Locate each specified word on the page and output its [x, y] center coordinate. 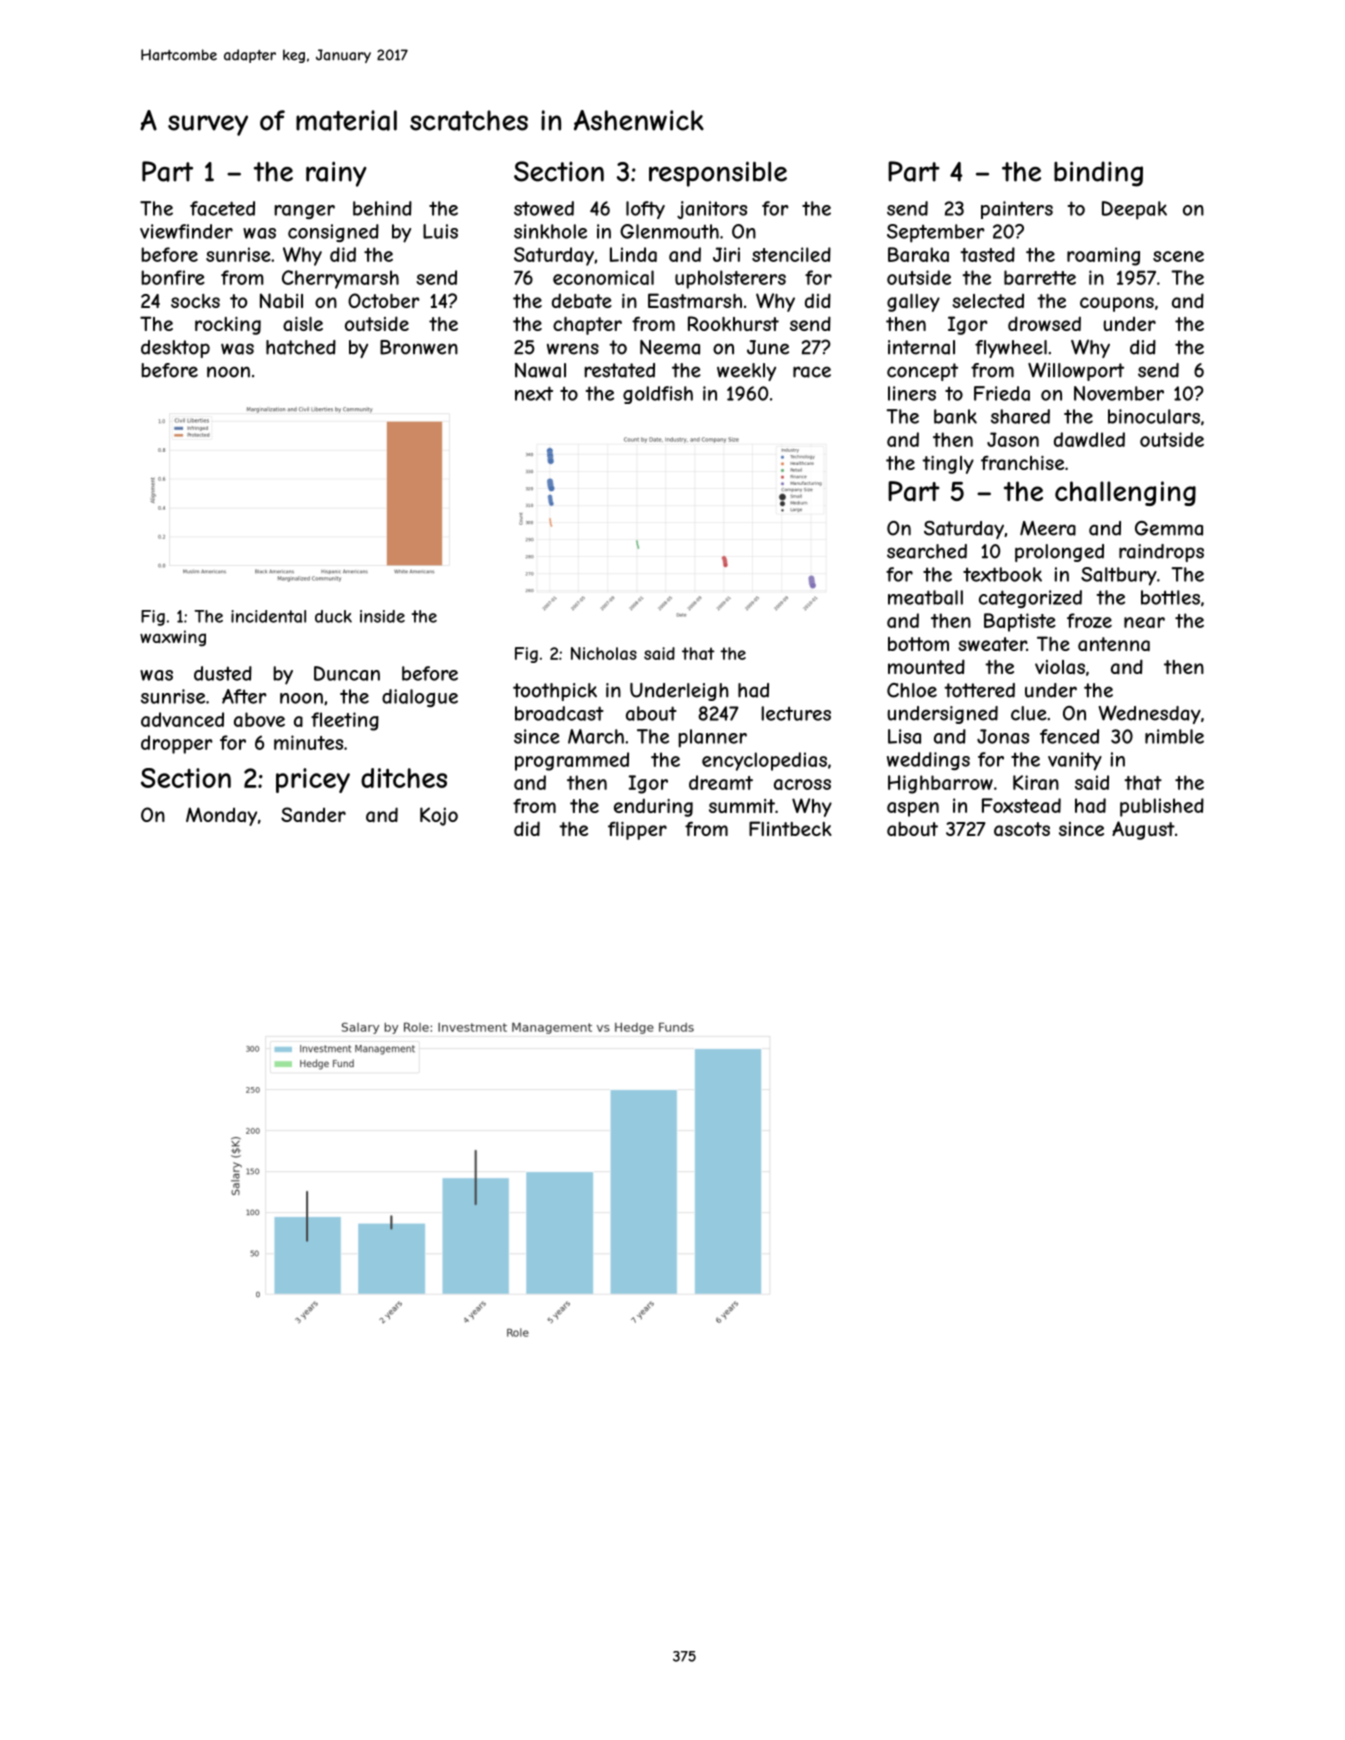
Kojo [439, 816]
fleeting [345, 721]
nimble [1174, 736]
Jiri [726, 254]
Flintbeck [790, 828]
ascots [1022, 829]
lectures [796, 713]
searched [927, 551]
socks [195, 301]
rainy [336, 174]
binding [1098, 174]
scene [1178, 256]
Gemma [1169, 528]
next [534, 393]
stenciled [791, 254]
